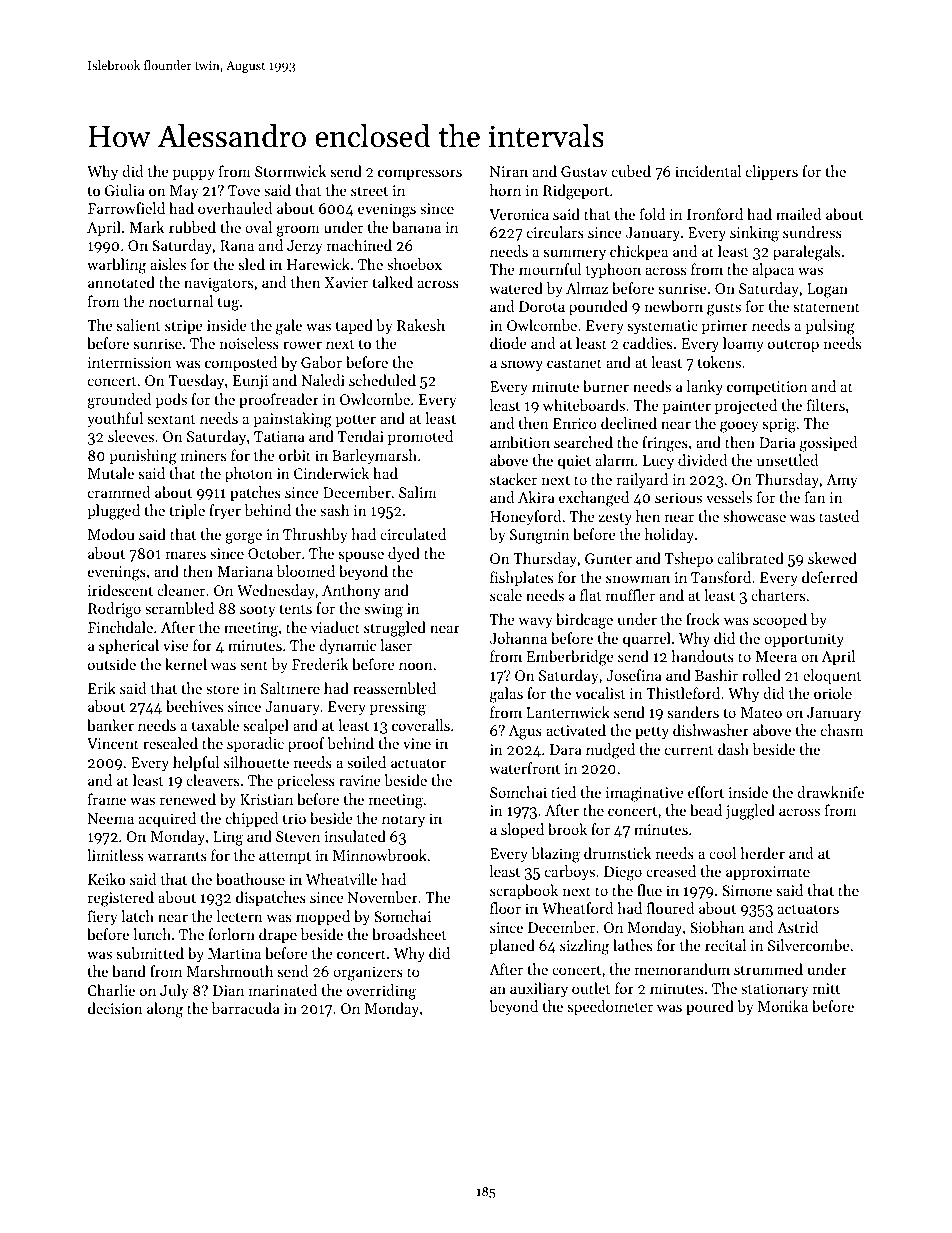 The height and width of the document is (1233, 952). Describe the element at coordinates (812, 232) in the document. I see `sundress` at that location.
